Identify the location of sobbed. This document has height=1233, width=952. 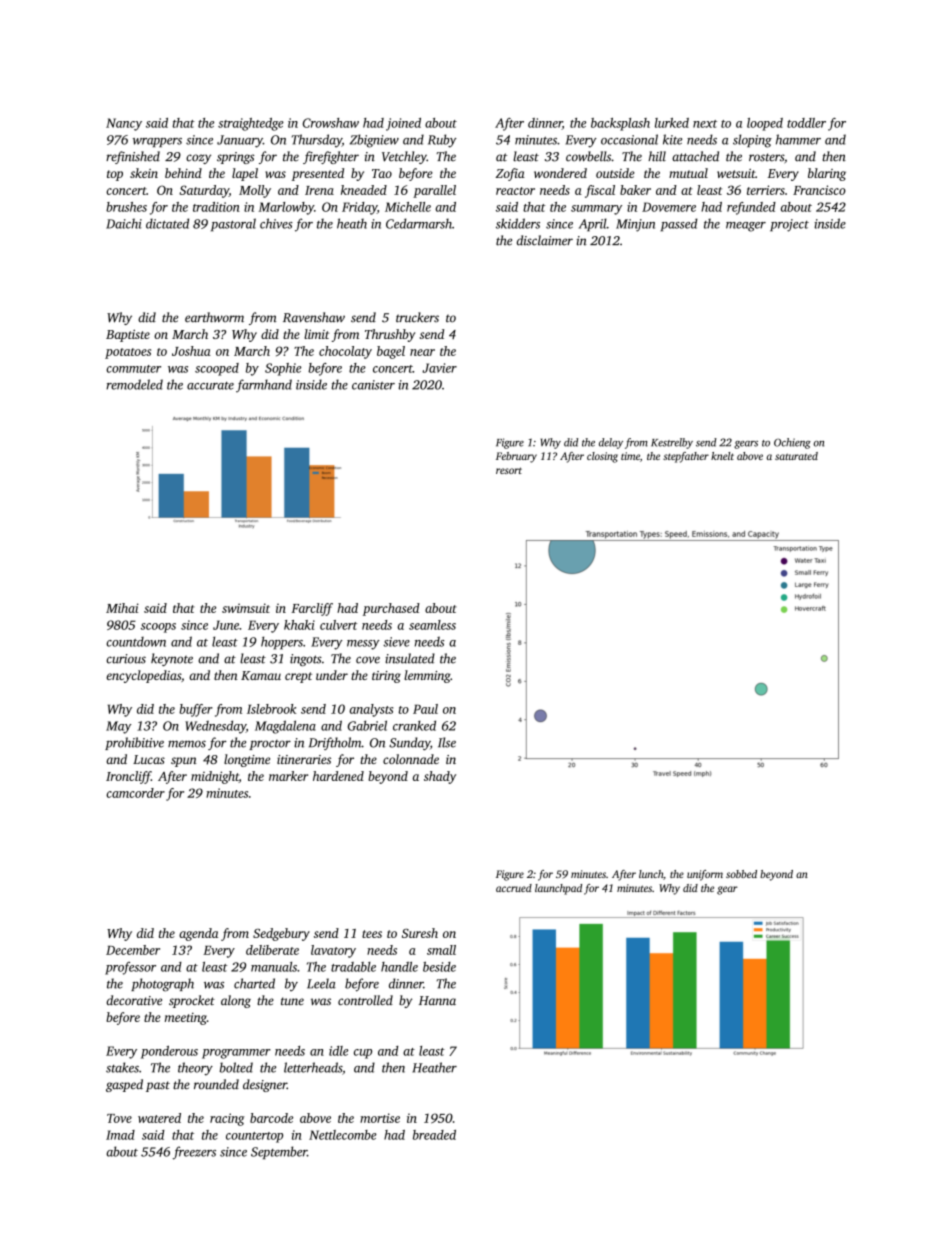
(741, 874).
